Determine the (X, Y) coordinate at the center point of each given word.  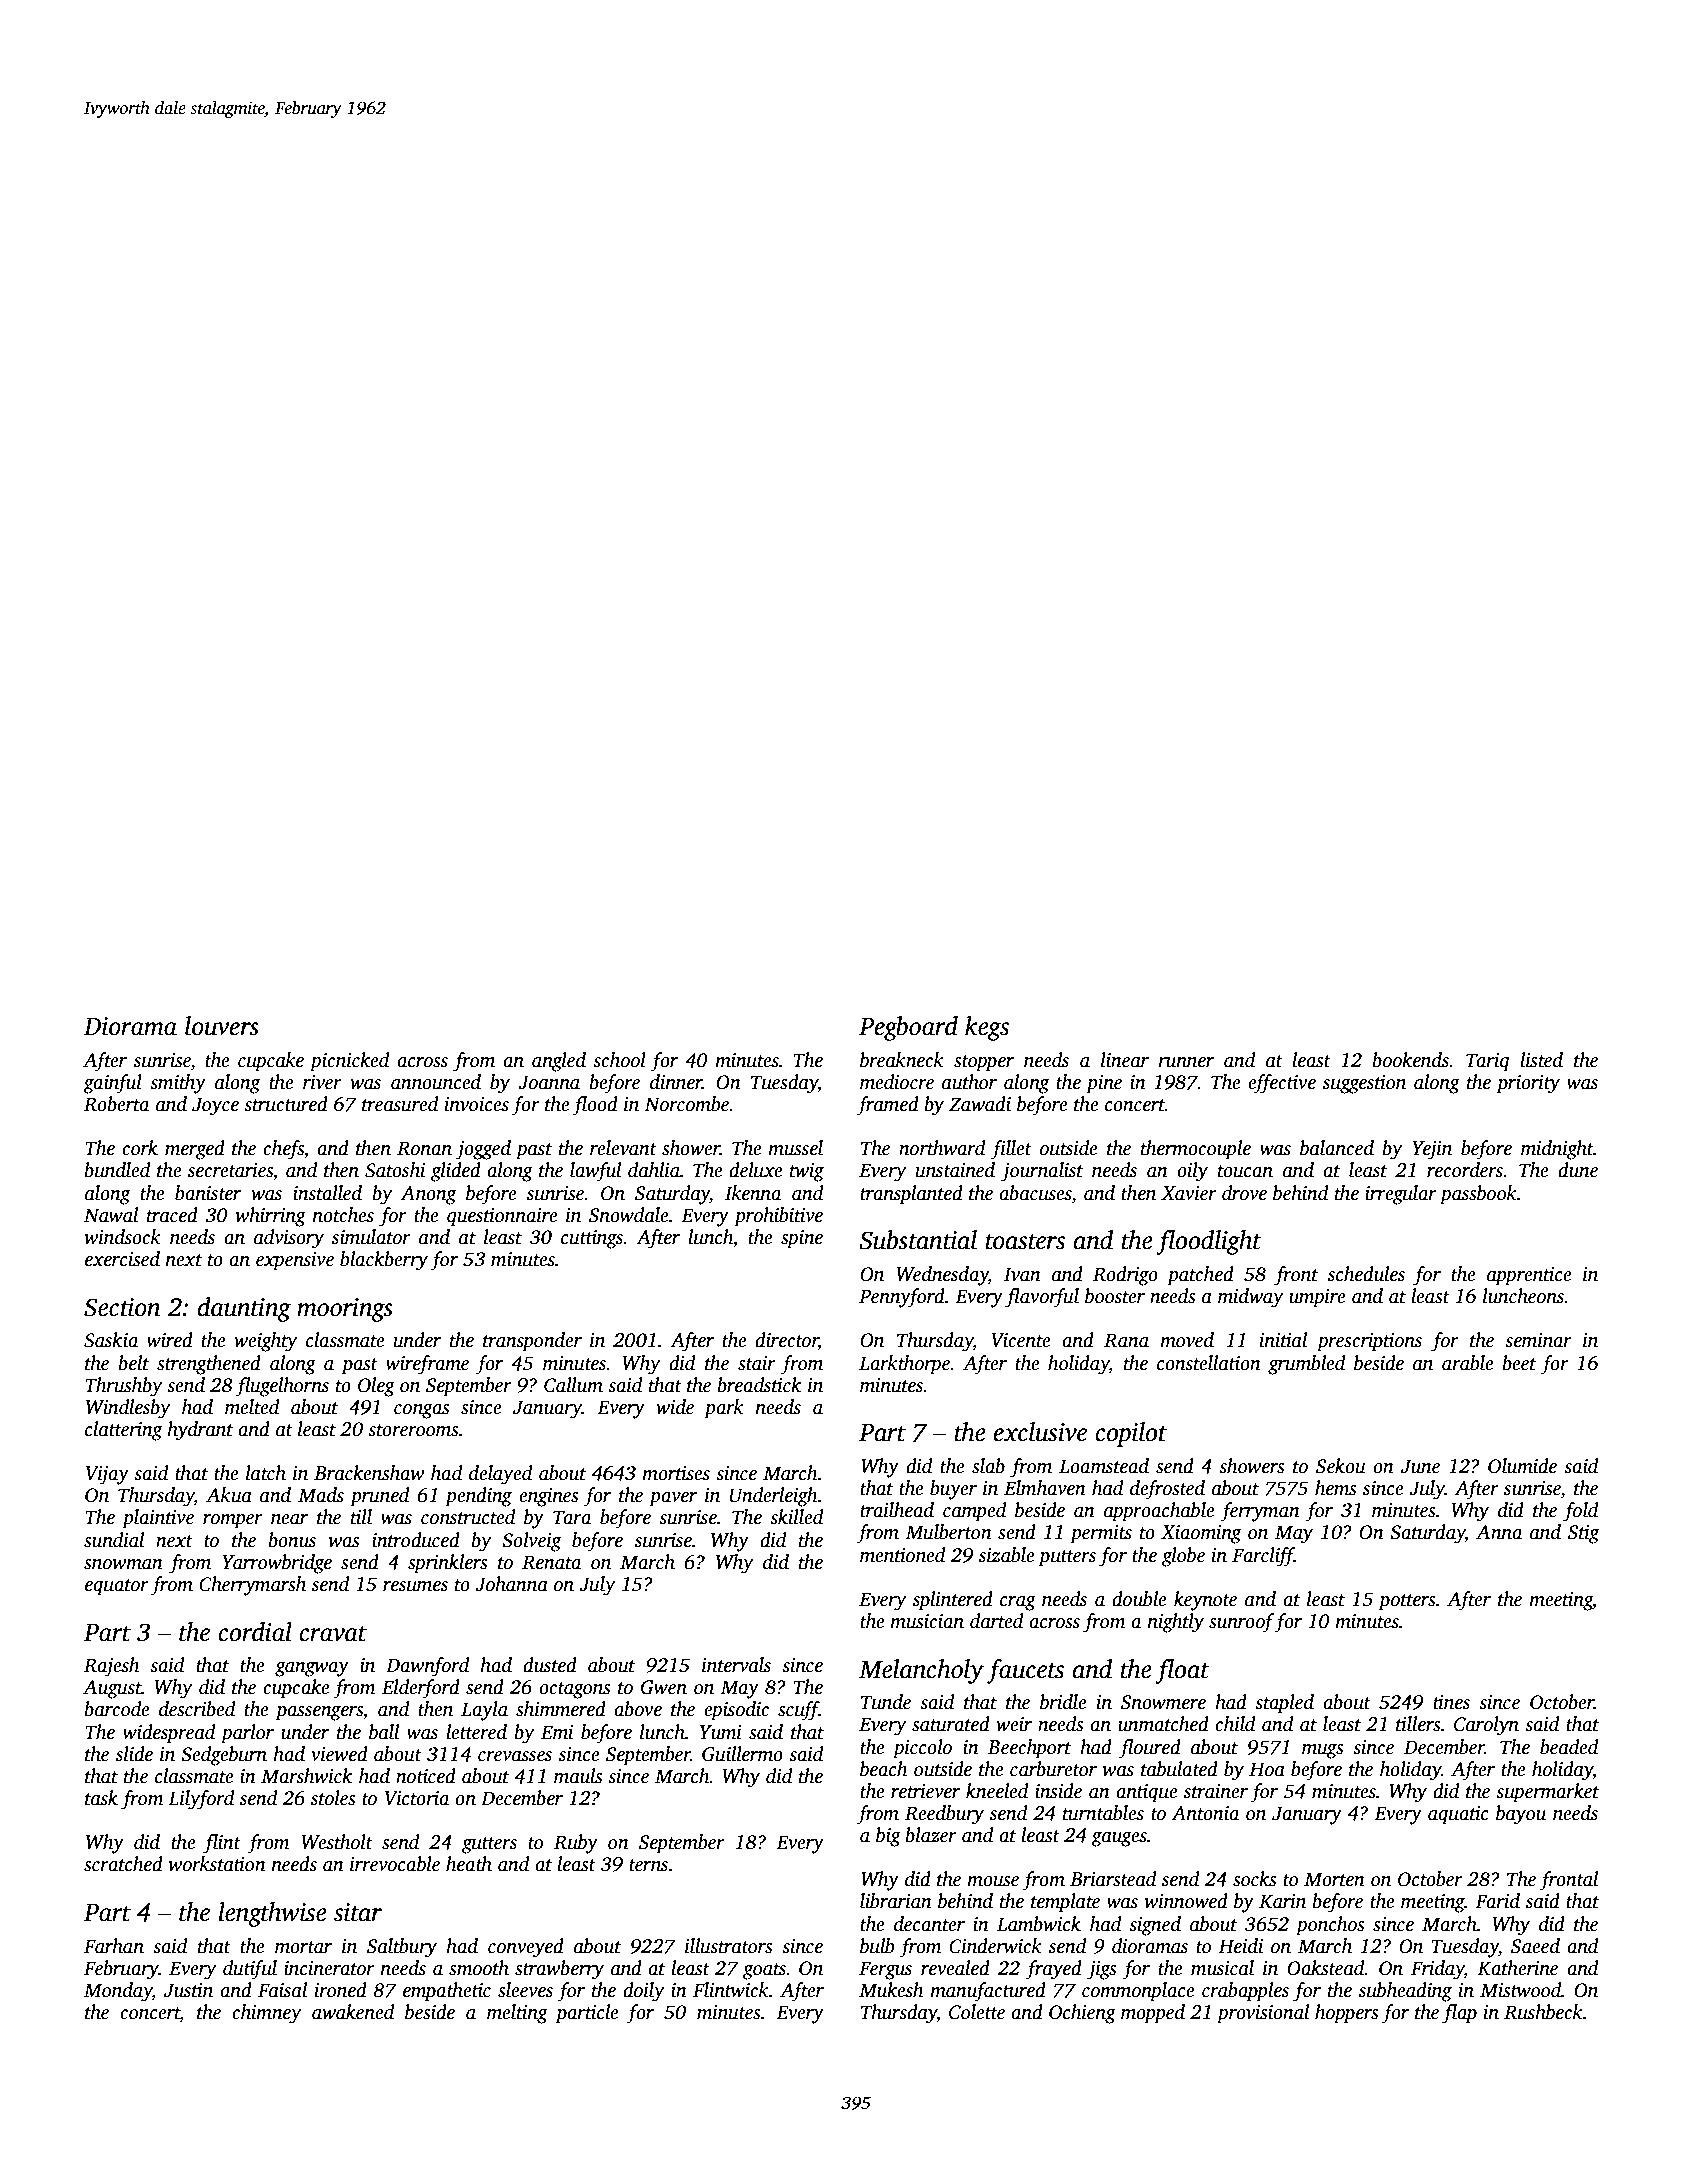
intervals (736, 1665)
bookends (1411, 1060)
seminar (1538, 1340)
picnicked (349, 1062)
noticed (426, 1776)
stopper (984, 1063)
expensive (295, 1261)
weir (1014, 1724)
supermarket (1547, 1793)
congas (422, 1411)
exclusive (1040, 1432)
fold (1580, 1512)
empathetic (447, 1992)
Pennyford (902, 1298)
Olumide (1522, 1466)
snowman (123, 1564)
